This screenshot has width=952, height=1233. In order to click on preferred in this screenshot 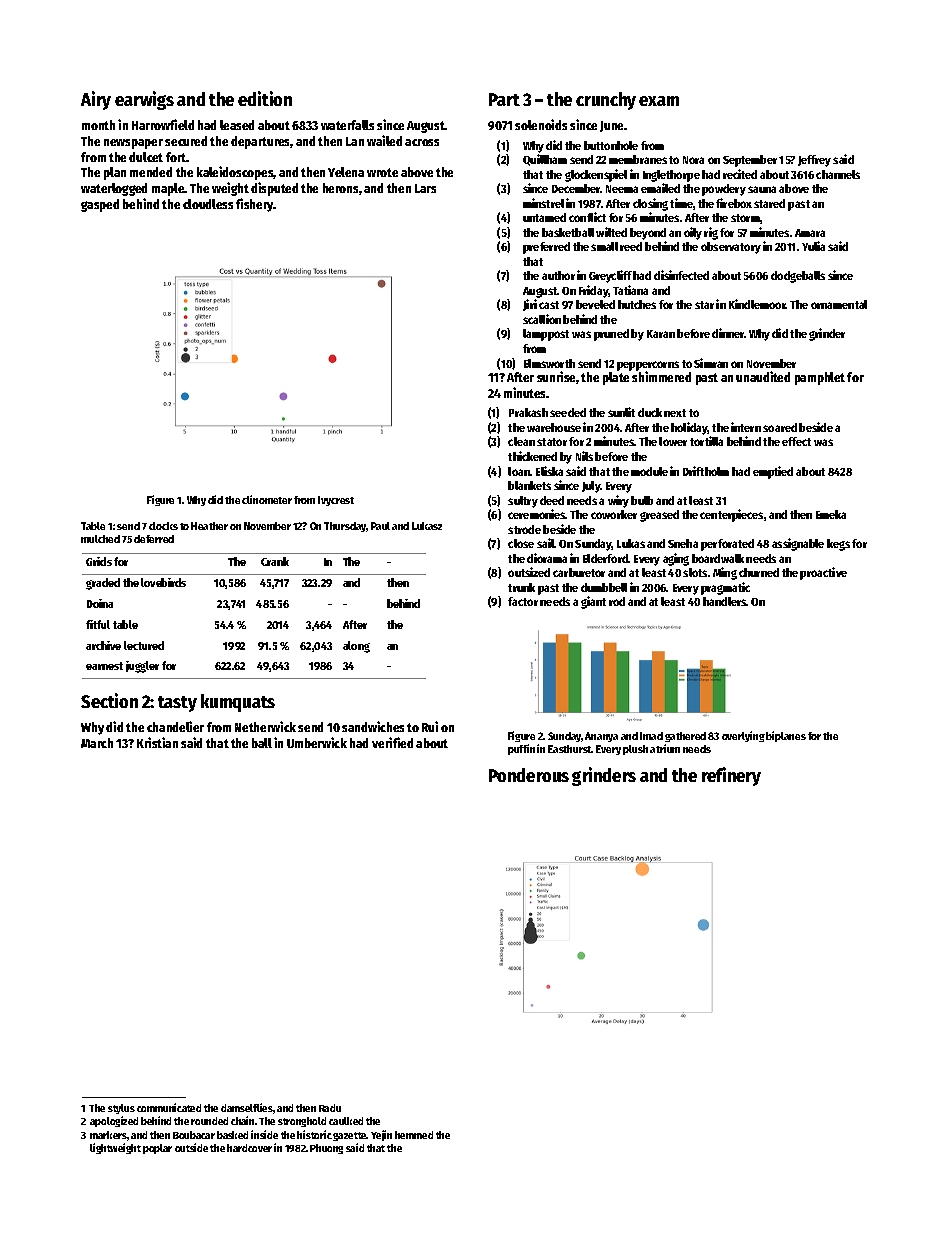, I will do `click(546, 248)`.
